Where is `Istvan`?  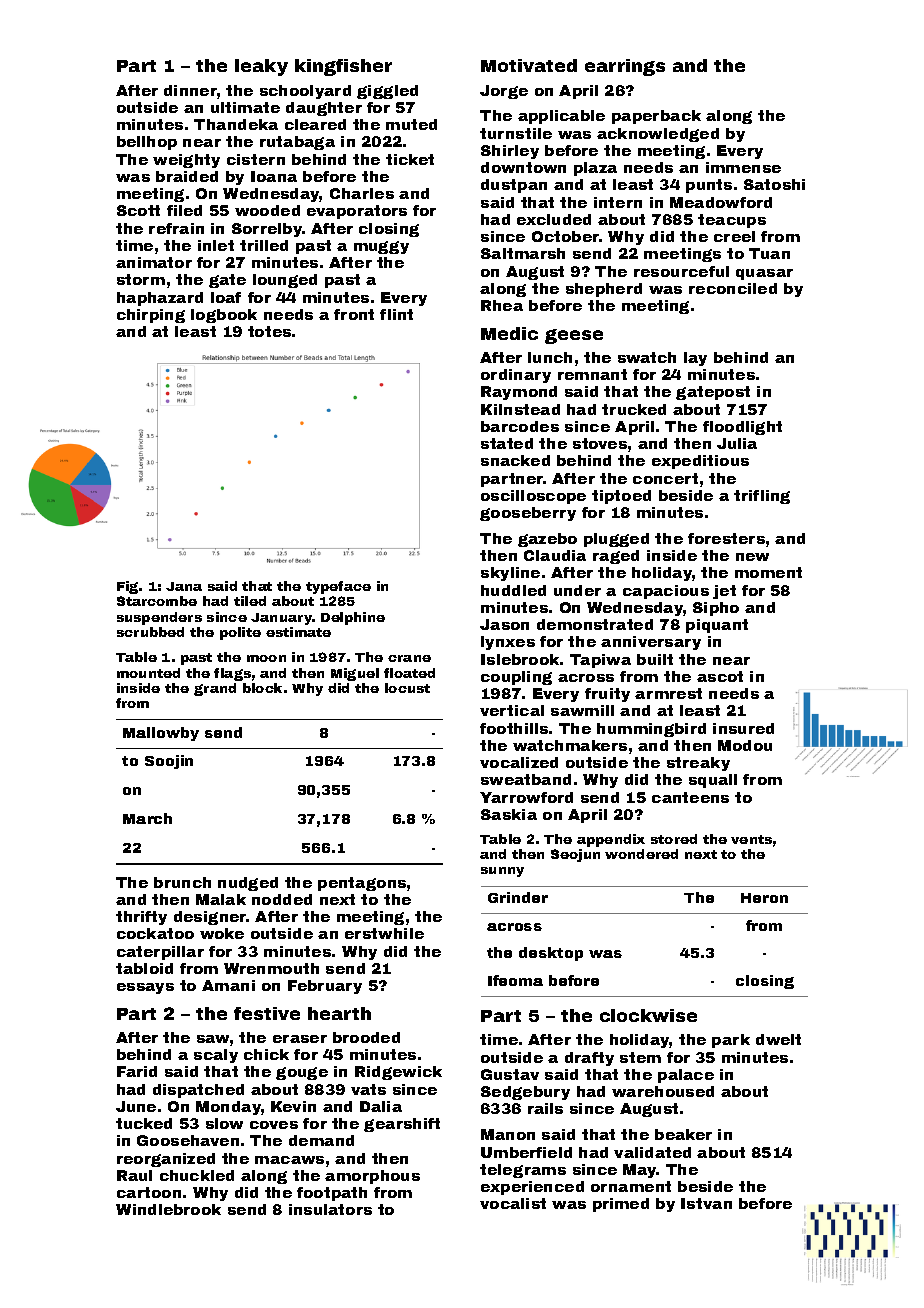
Istvan is located at coordinates (706, 1203).
